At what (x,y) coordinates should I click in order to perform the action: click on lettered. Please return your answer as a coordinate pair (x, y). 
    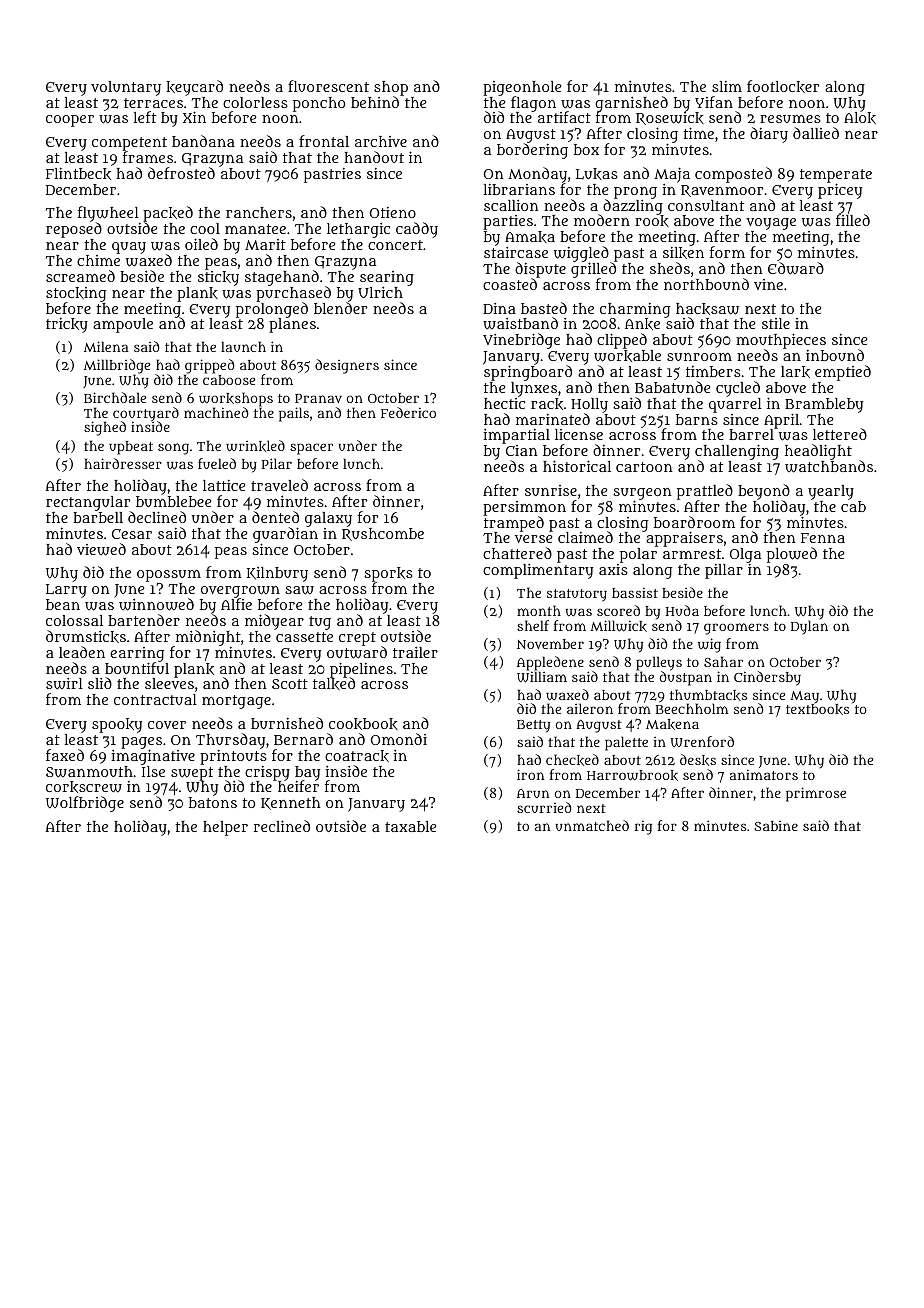
    Looking at the image, I should click on (840, 434).
